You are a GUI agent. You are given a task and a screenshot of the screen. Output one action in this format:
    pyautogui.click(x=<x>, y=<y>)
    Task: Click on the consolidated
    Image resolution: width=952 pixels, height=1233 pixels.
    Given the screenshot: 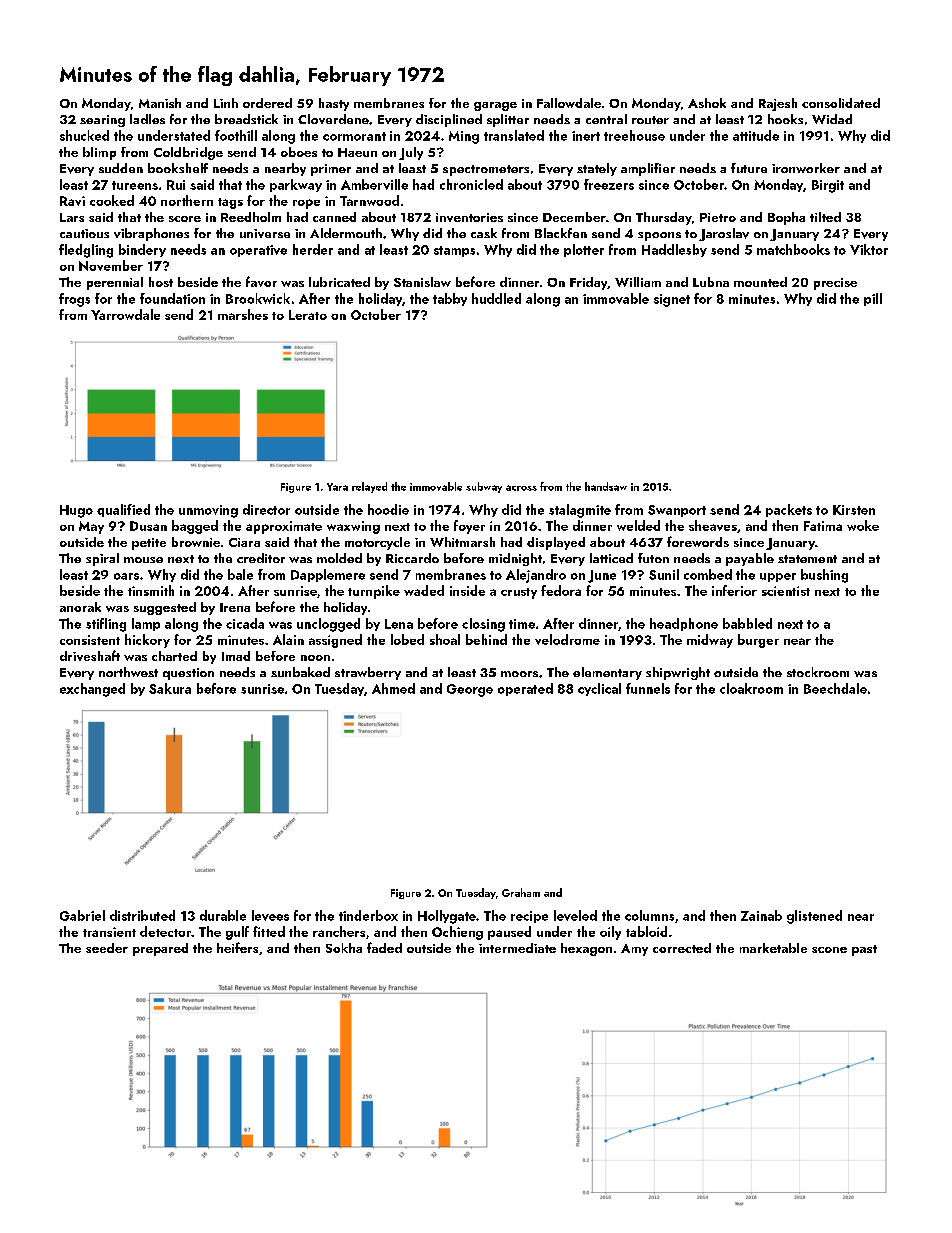 What is the action you would take?
    pyautogui.click(x=841, y=103)
